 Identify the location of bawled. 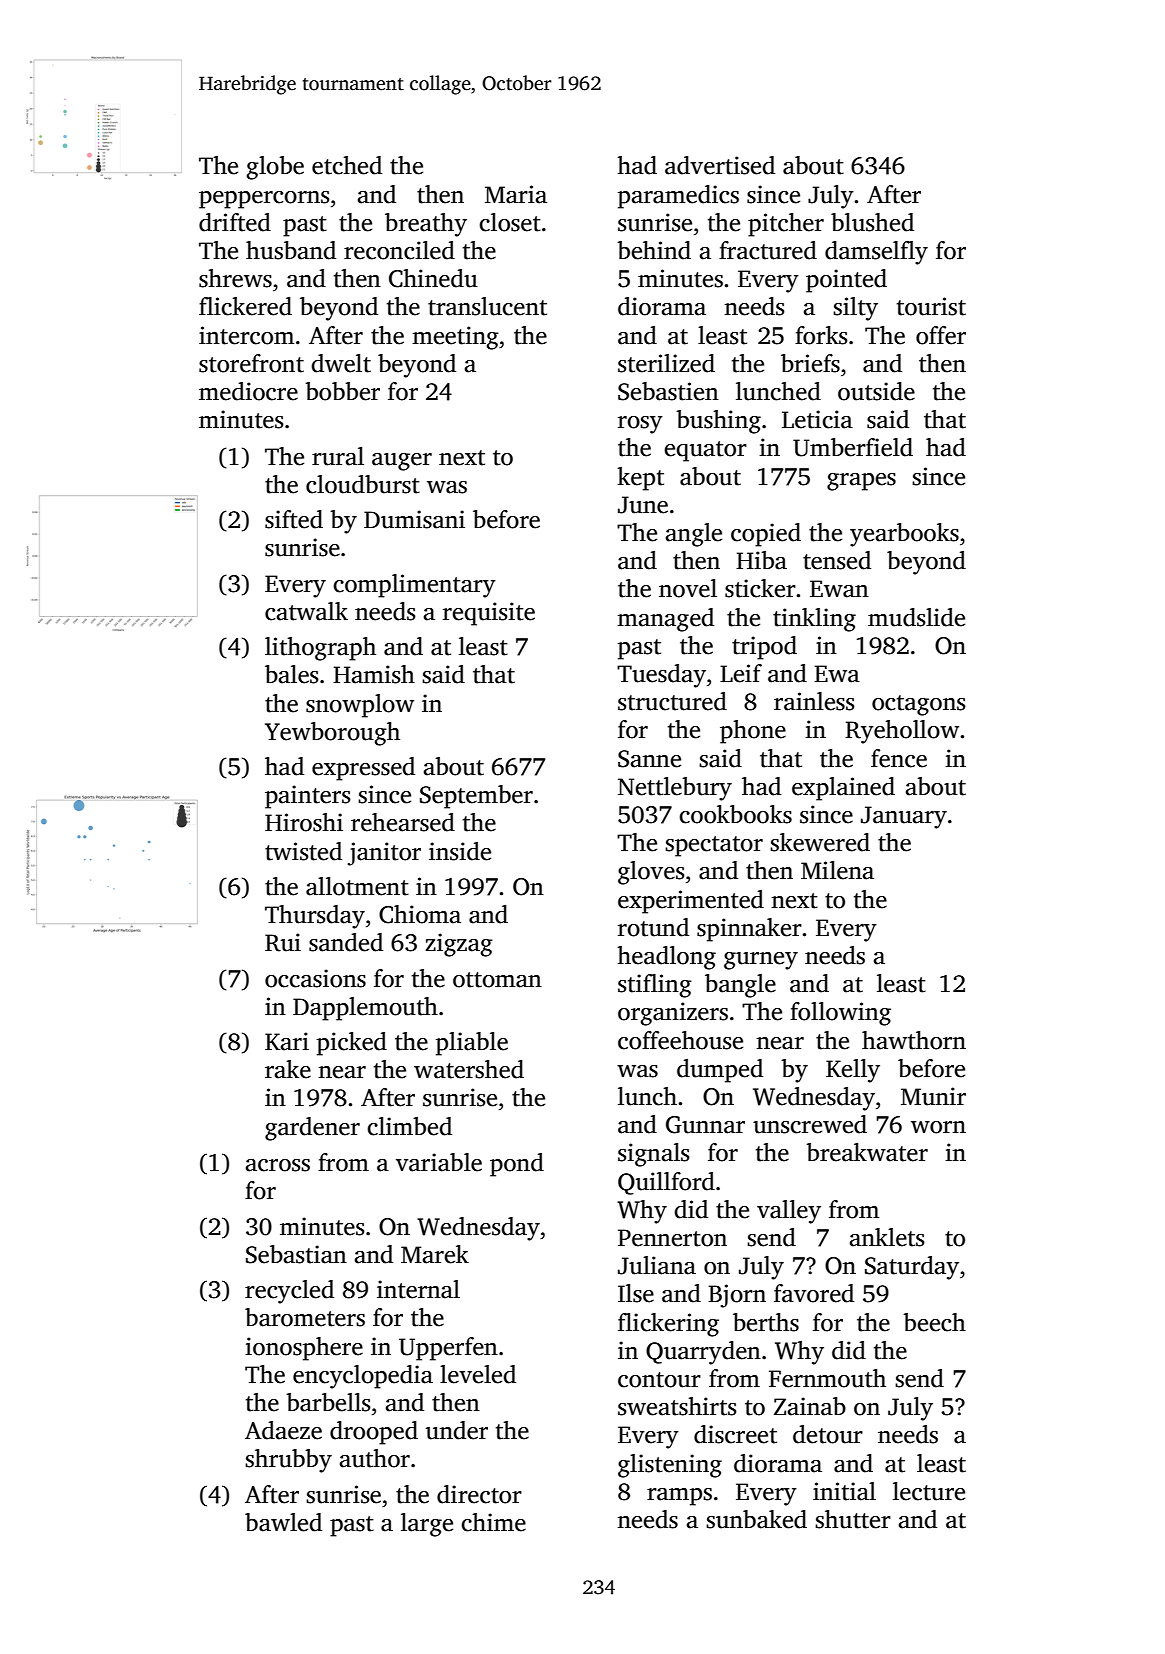
(283, 1522).
